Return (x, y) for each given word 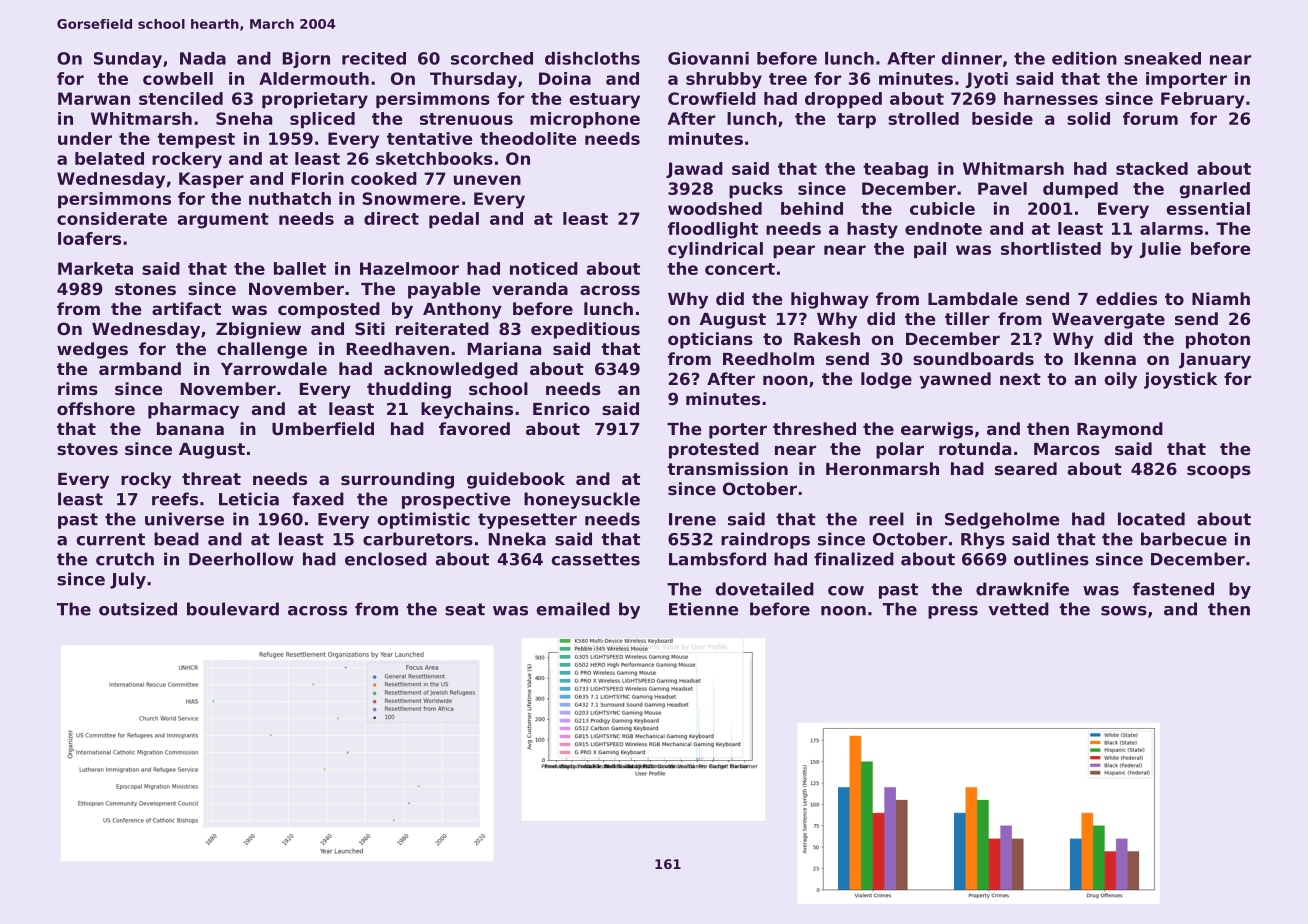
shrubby (724, 80)
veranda (530, 288)
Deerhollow (241, 559)
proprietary (315, 100)
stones (145, 289)
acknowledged (451, 370)
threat (211, 478)
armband (140, 368)
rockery (187, 160)
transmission (727, 468)
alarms (1171, 228)
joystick (1180, 380)
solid (1088, 118)
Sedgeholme (1002, 520)
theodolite (528, 138)
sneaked (1162, 58)
